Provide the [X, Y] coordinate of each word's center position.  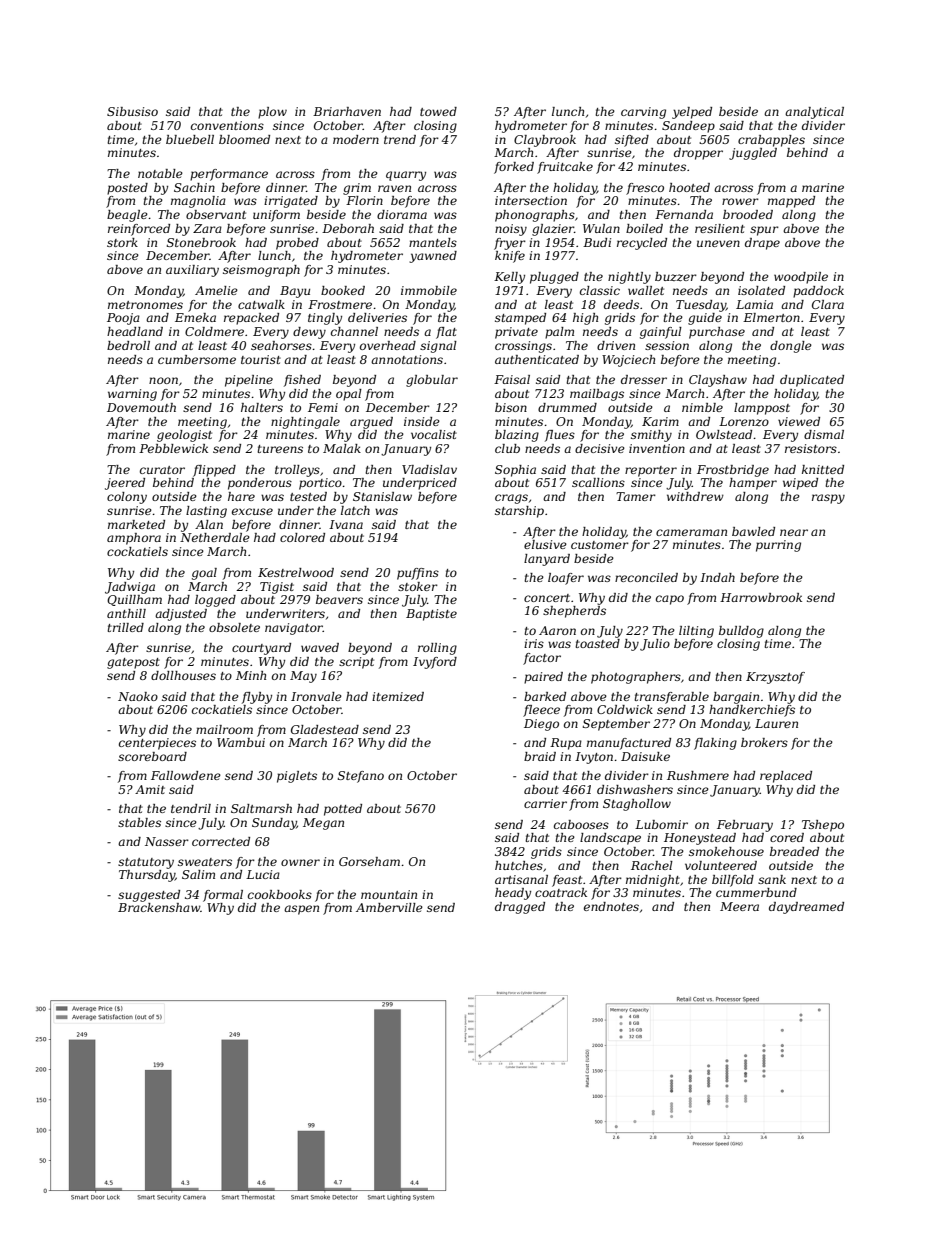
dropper [698, 154]
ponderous [260, 484]
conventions [227, 125]
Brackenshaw [159, 907]
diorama [402, 214]
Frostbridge [733, 471]
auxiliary [192, 271]
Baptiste [431, 615]
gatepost [133, 663]
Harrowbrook [761, 597]
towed [438, 111]
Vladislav [429, 469]
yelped [692, 113]
